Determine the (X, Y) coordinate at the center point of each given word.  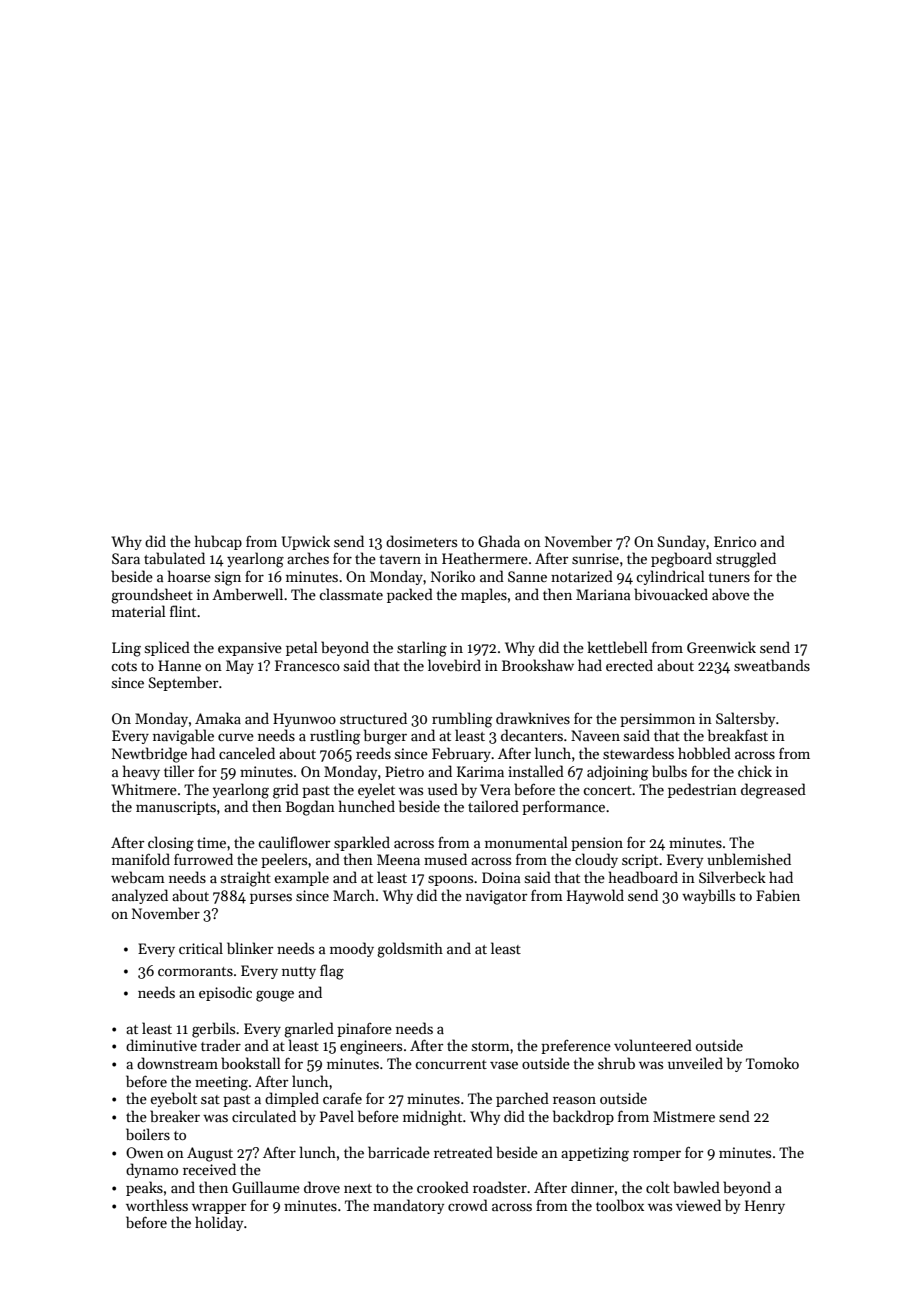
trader (221, 1045)
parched (522, 1099)
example (302, 878)
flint (183, 611)
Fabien (778, 895)
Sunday (682, 542)
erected (629, 665)
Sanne (527, 576)
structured (373, 718)
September (183, 683)
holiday (219, 1223)
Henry (765, 1207)
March (354, 895)
